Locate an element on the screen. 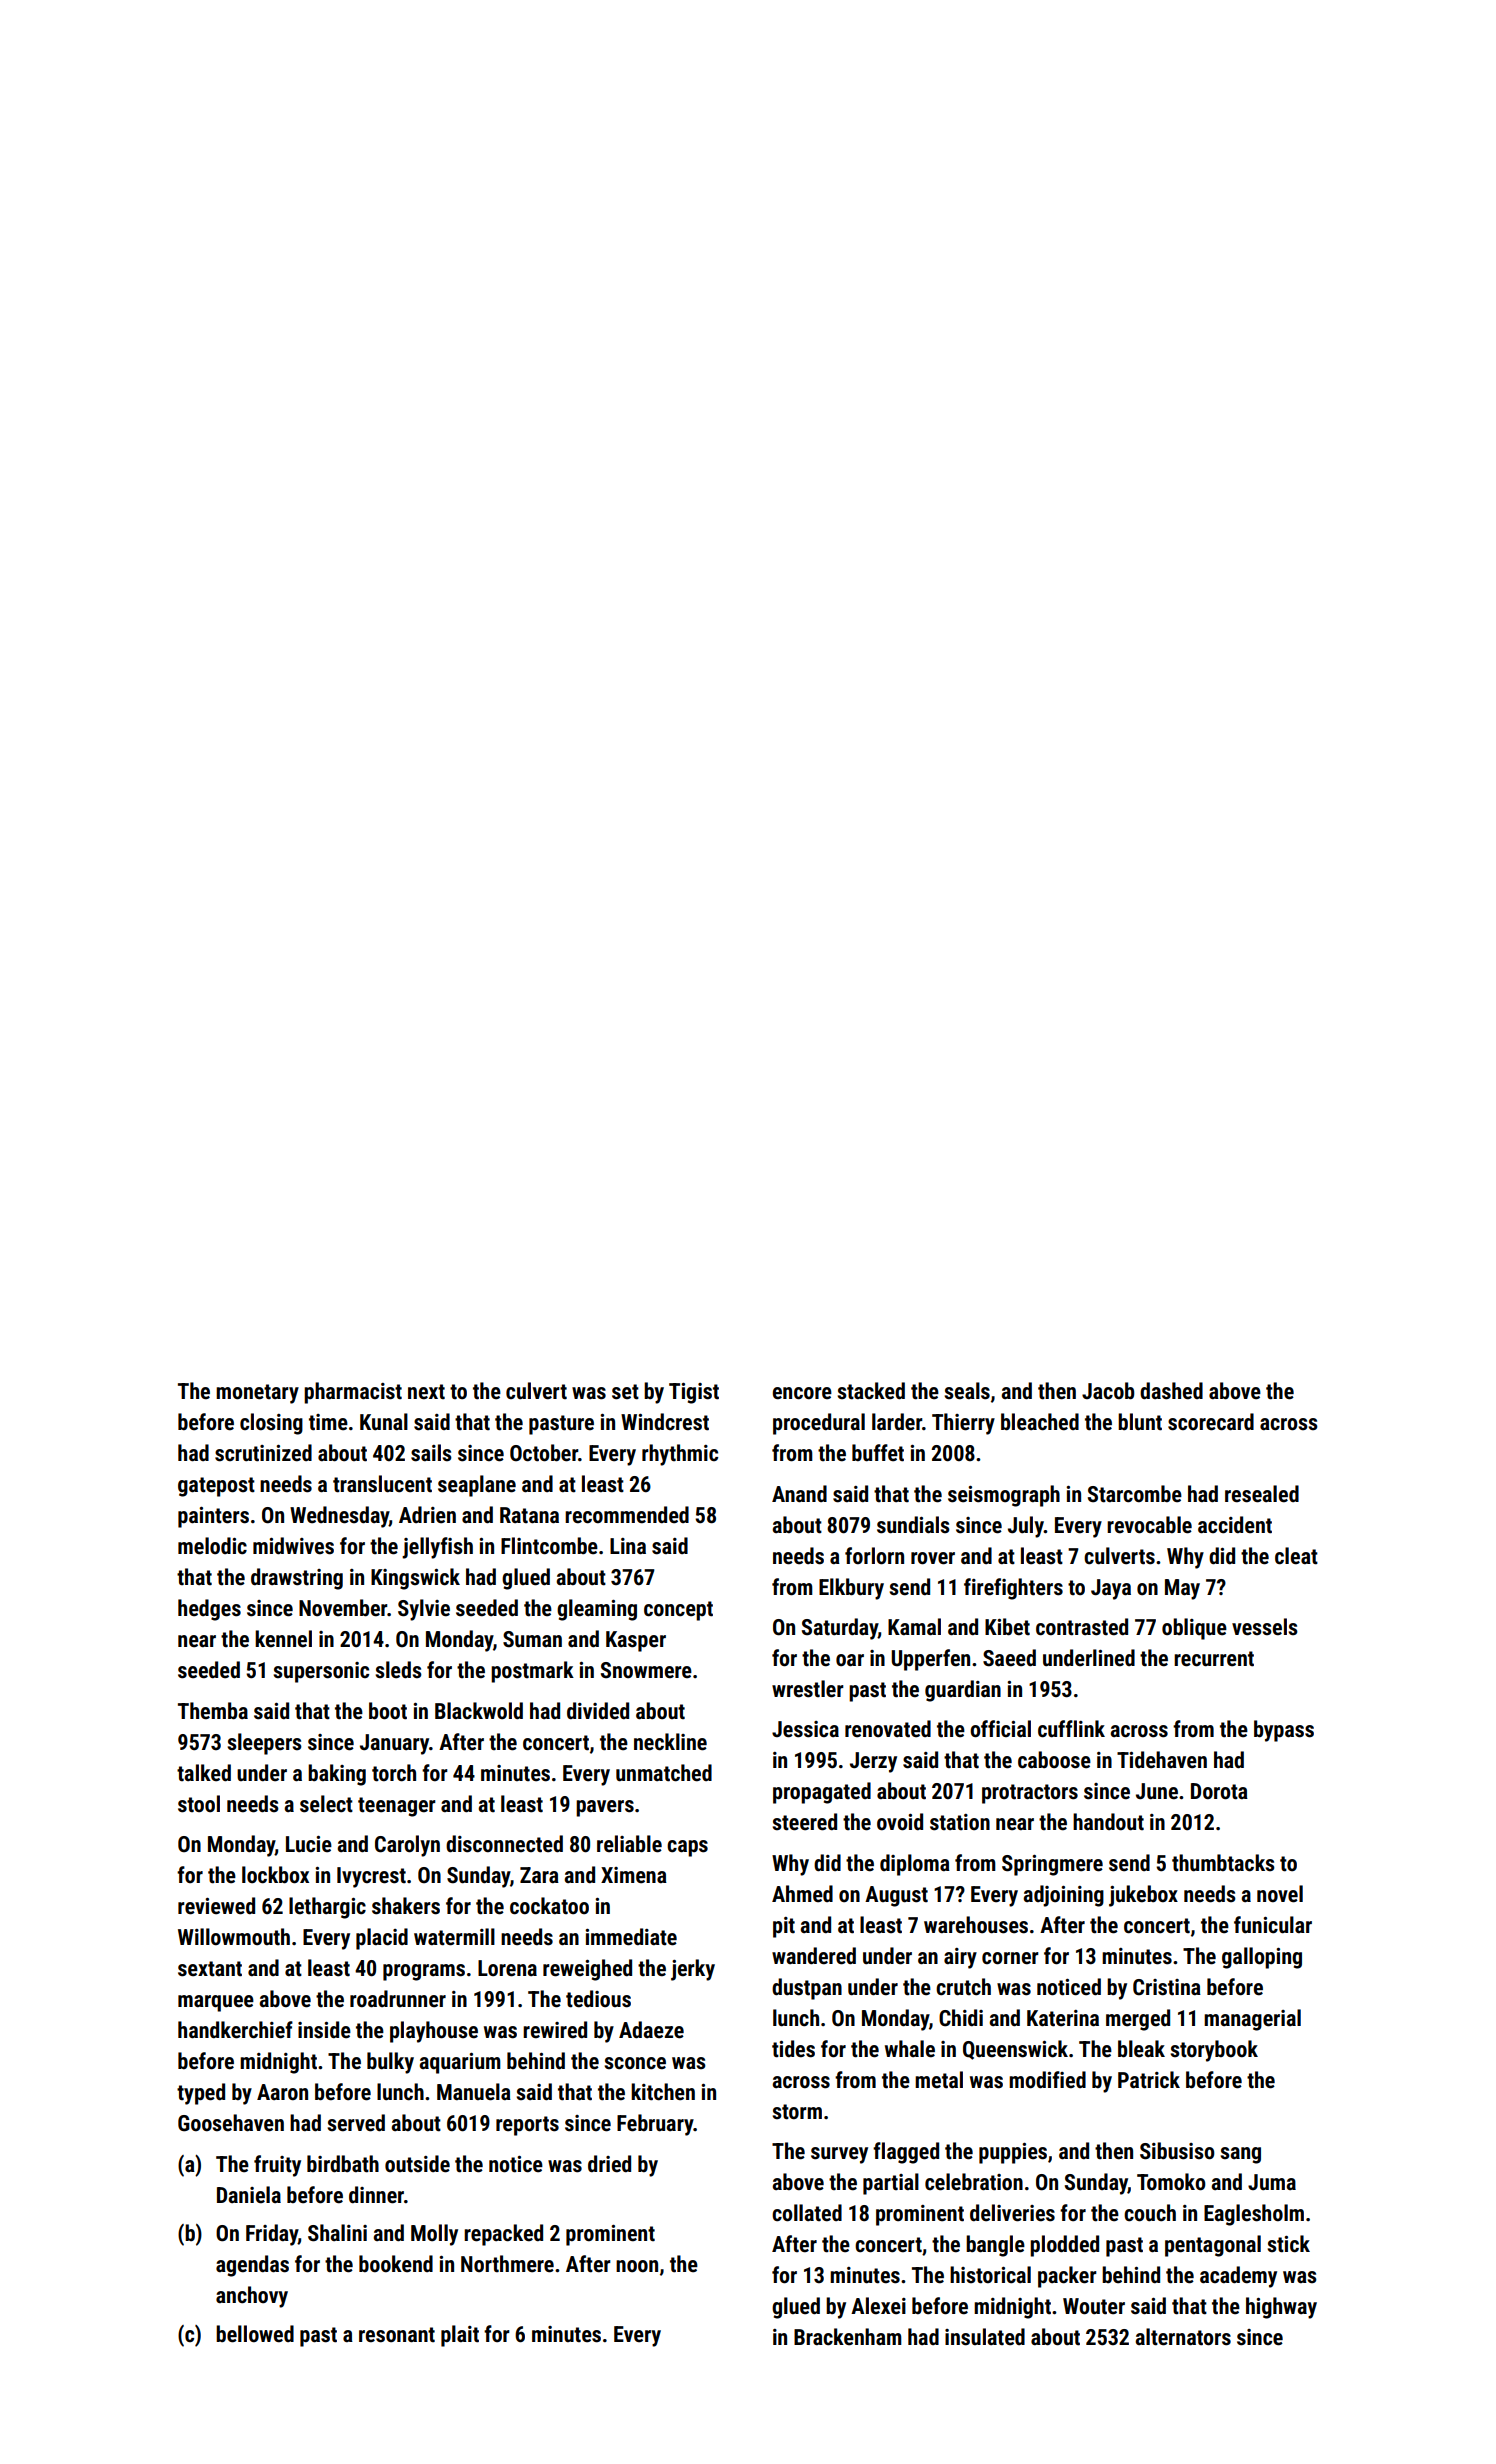  rhythmic is located at coordinates (680, 1455).
